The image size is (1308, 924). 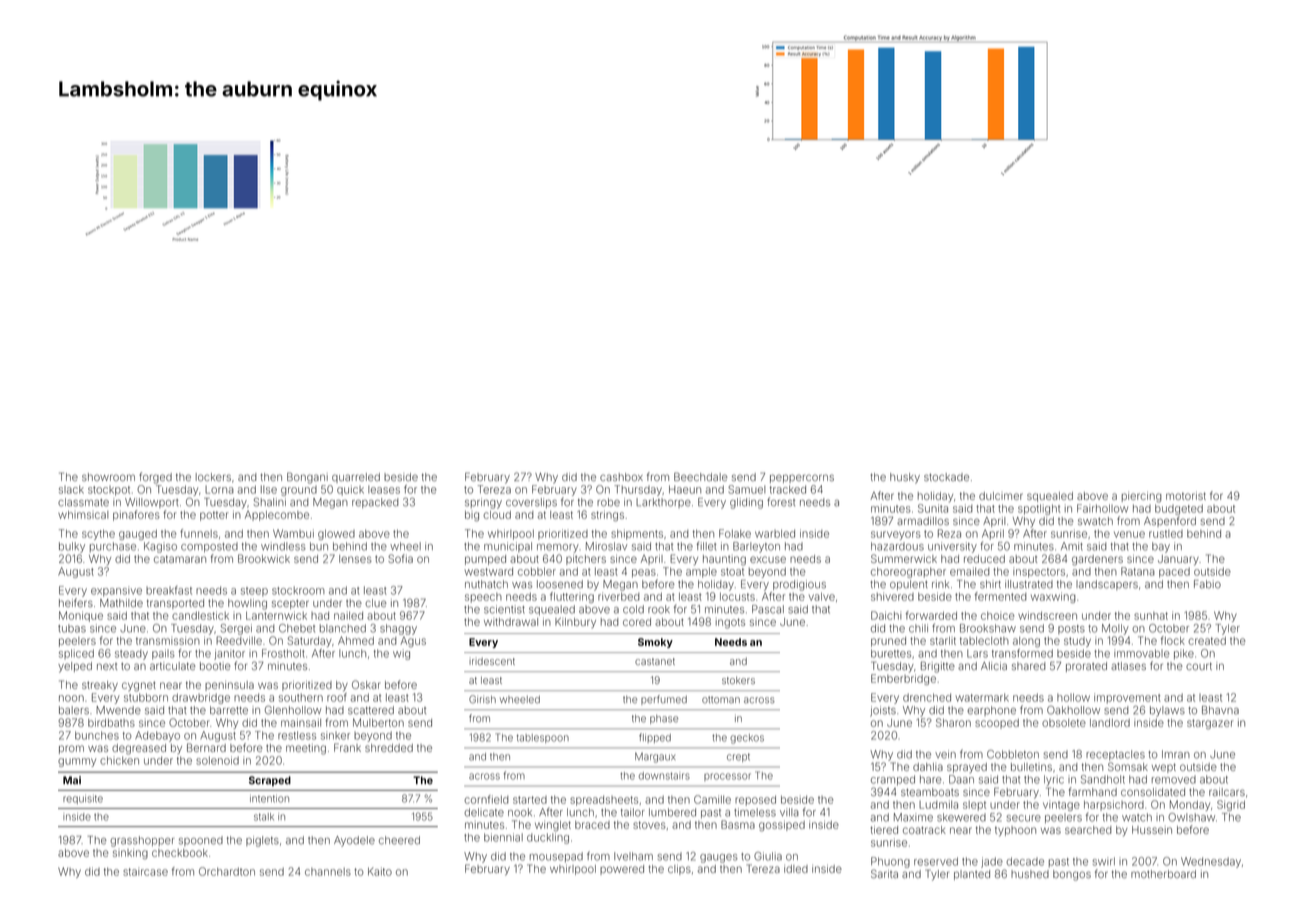 What do you see at coordinates (1127, 698) in the page?
I see `improvement` at bounding box center [1127, 698].
